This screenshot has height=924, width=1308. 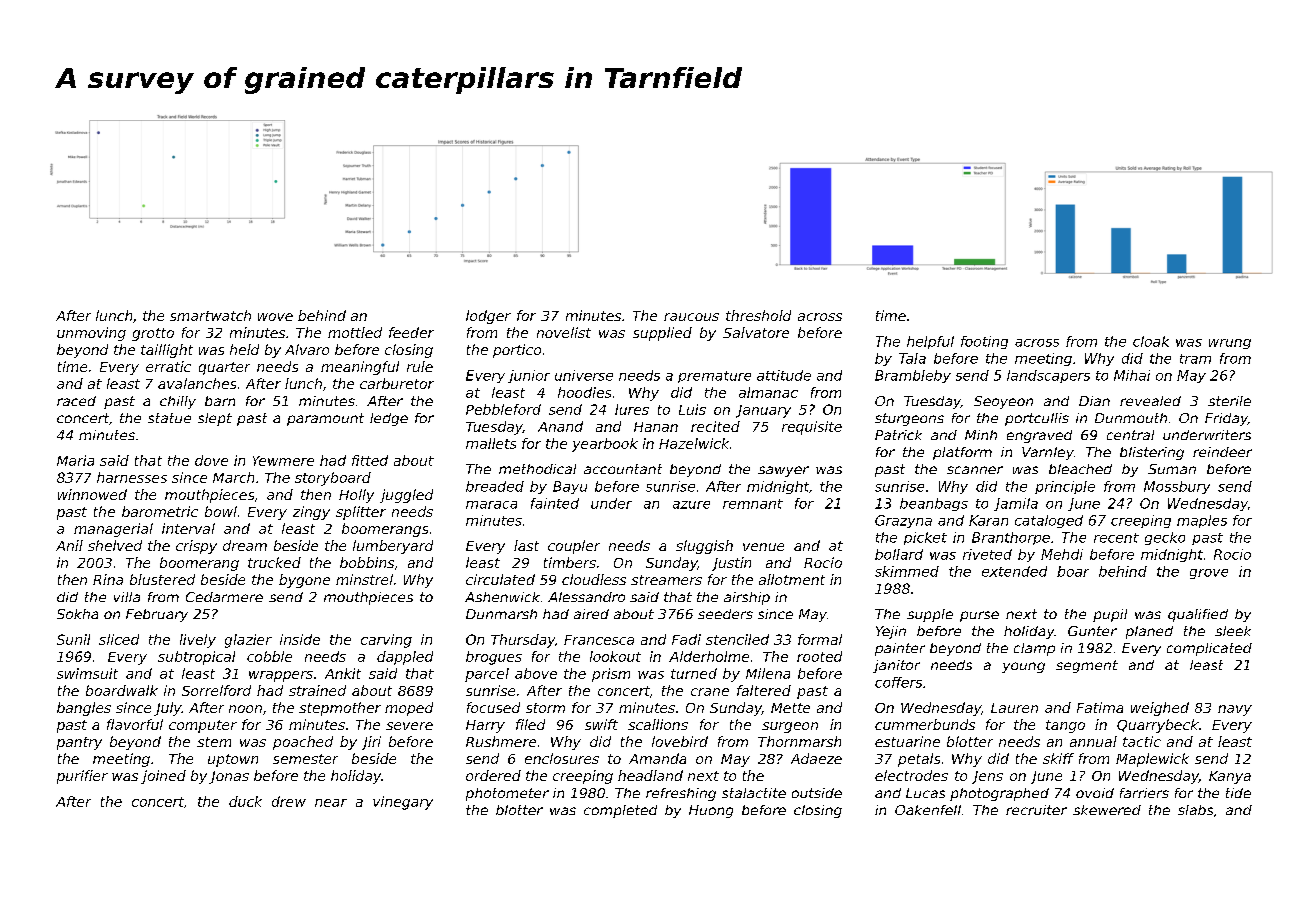 I want to click on grove, so click(x=1209, y=574).
